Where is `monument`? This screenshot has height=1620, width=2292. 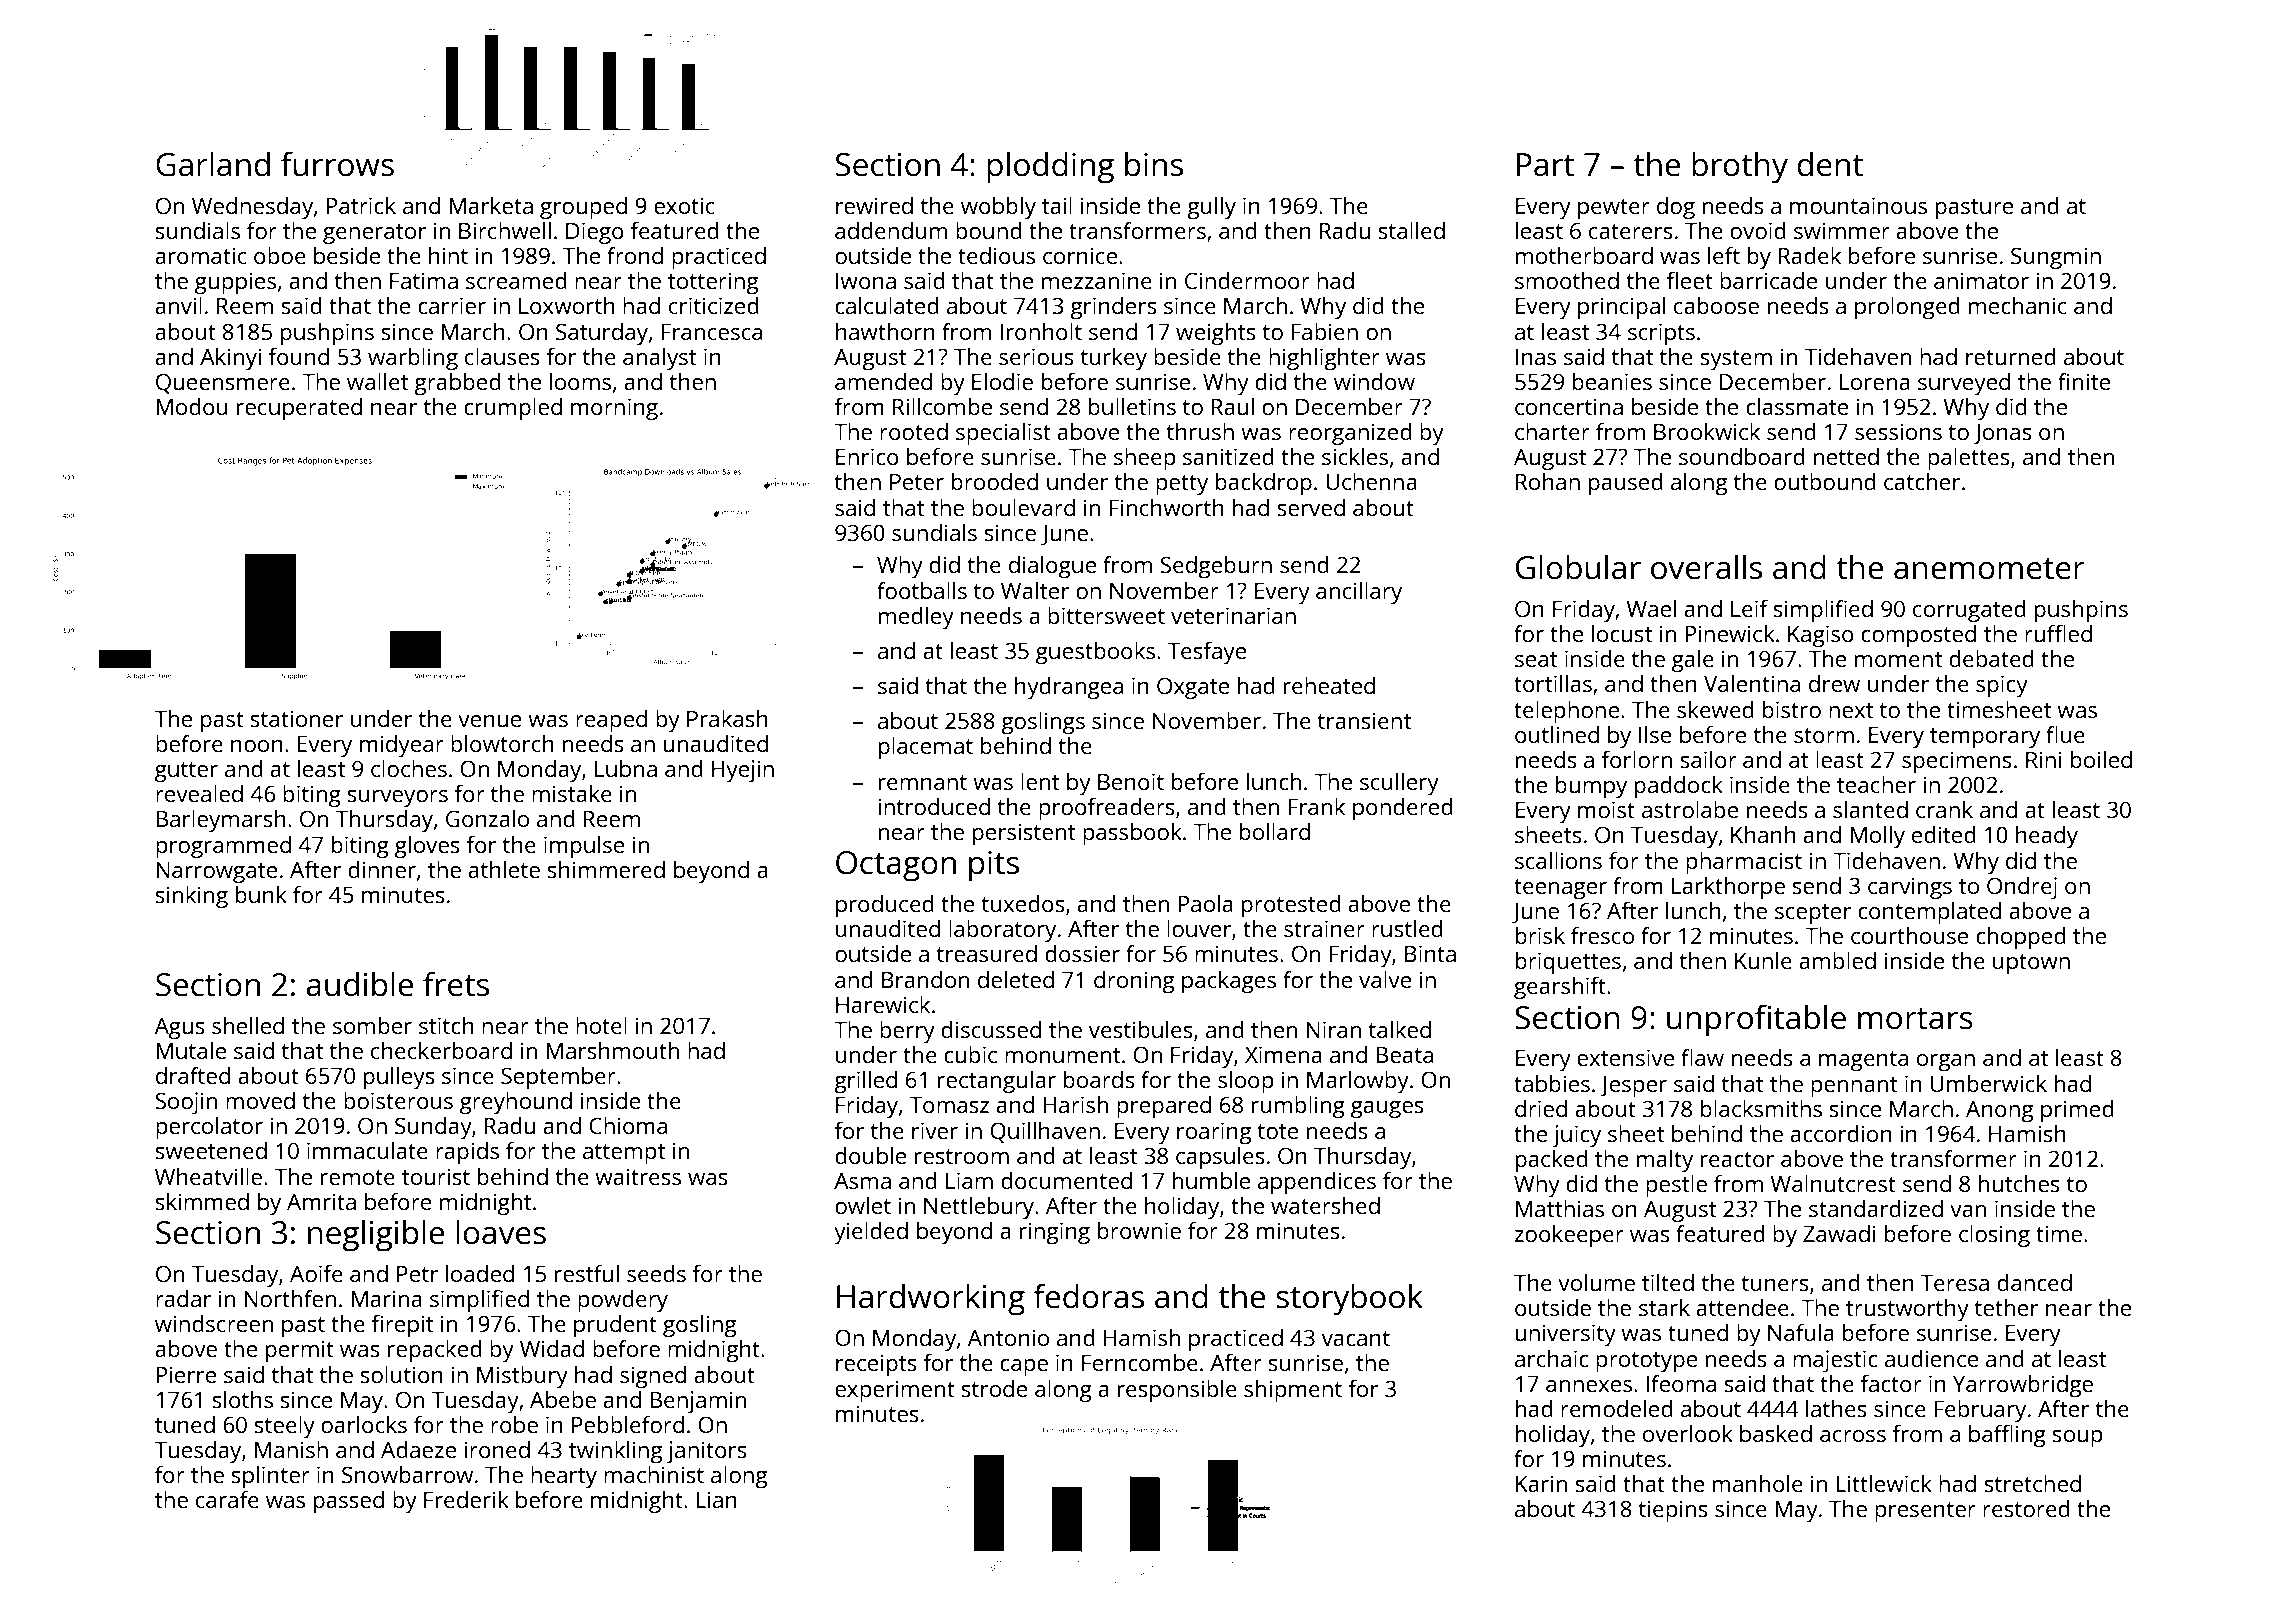
monument is located at coordinates (1062, 1055).
